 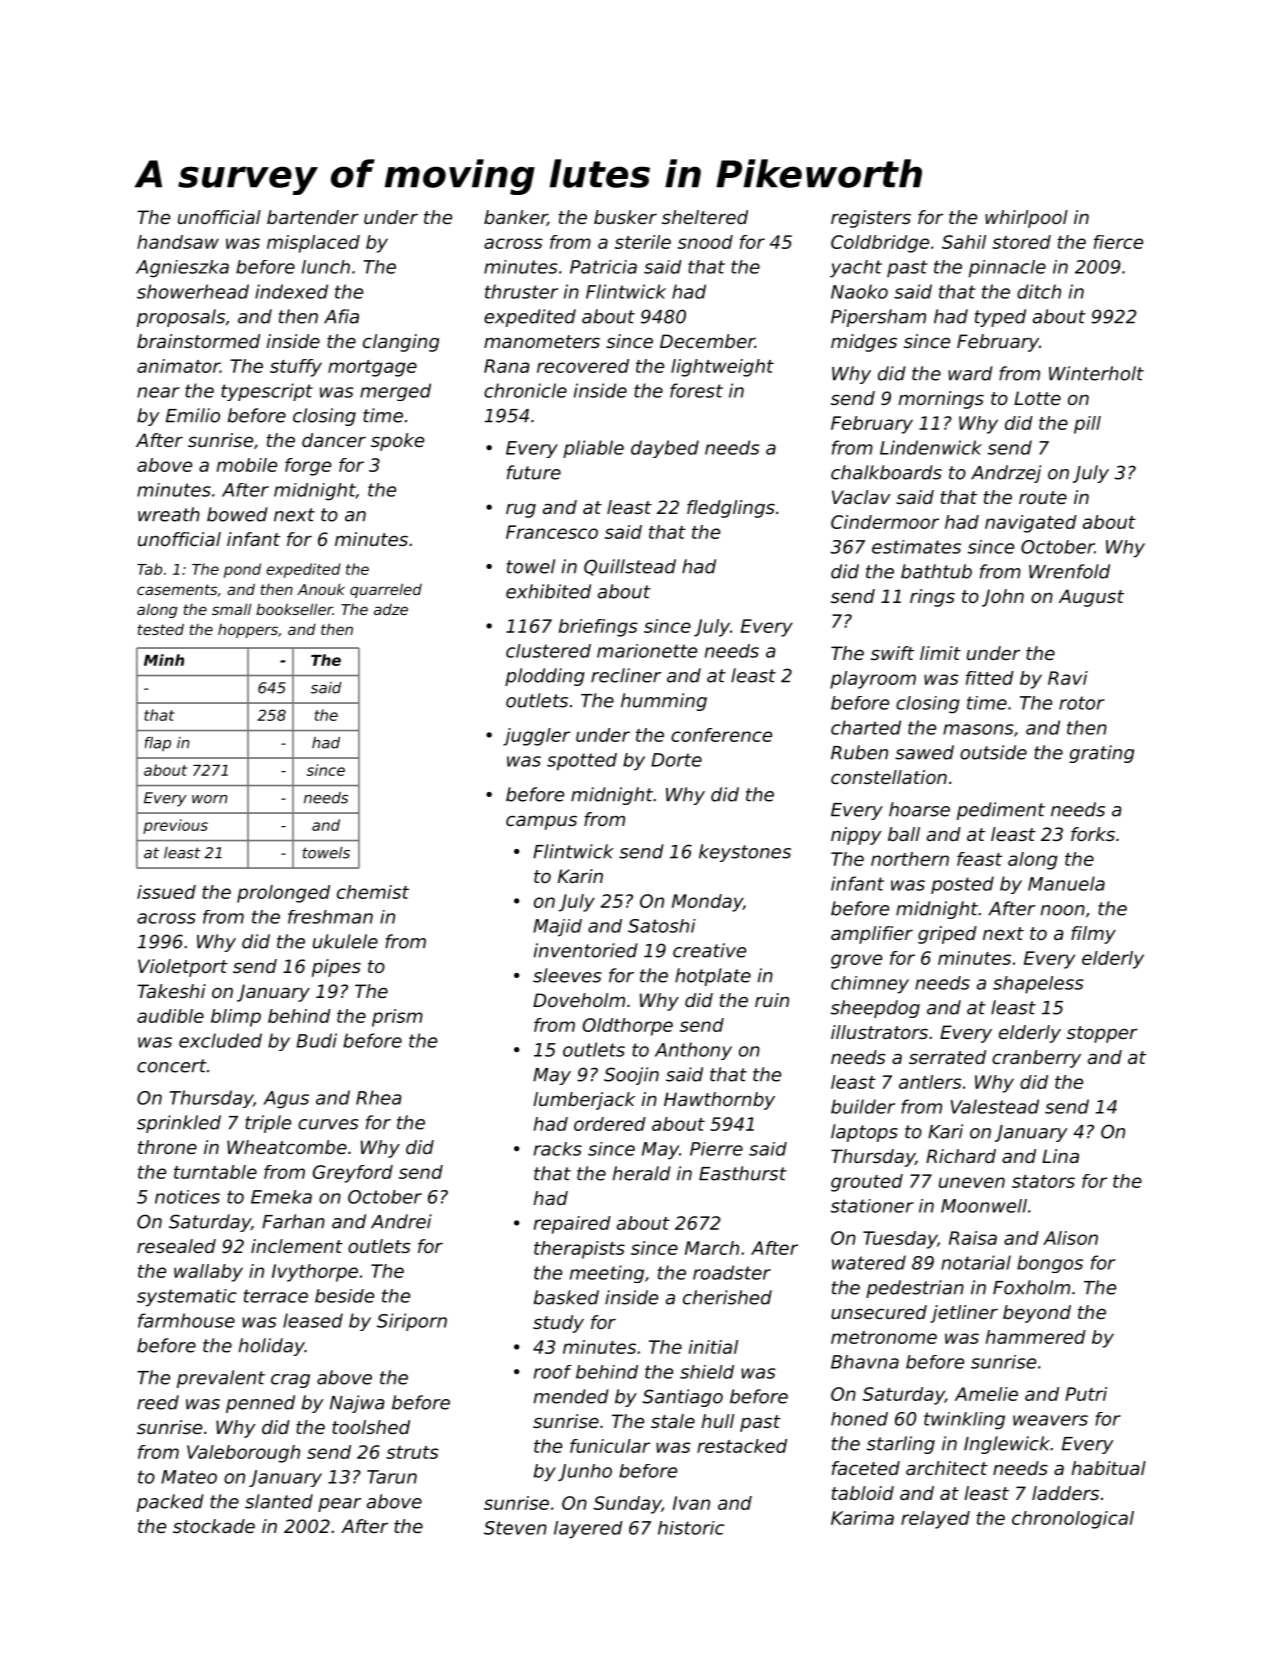 What do you see at coordinates (209, 799) in the screenshot?
I see `worn` at bounding box center [209, 799].
